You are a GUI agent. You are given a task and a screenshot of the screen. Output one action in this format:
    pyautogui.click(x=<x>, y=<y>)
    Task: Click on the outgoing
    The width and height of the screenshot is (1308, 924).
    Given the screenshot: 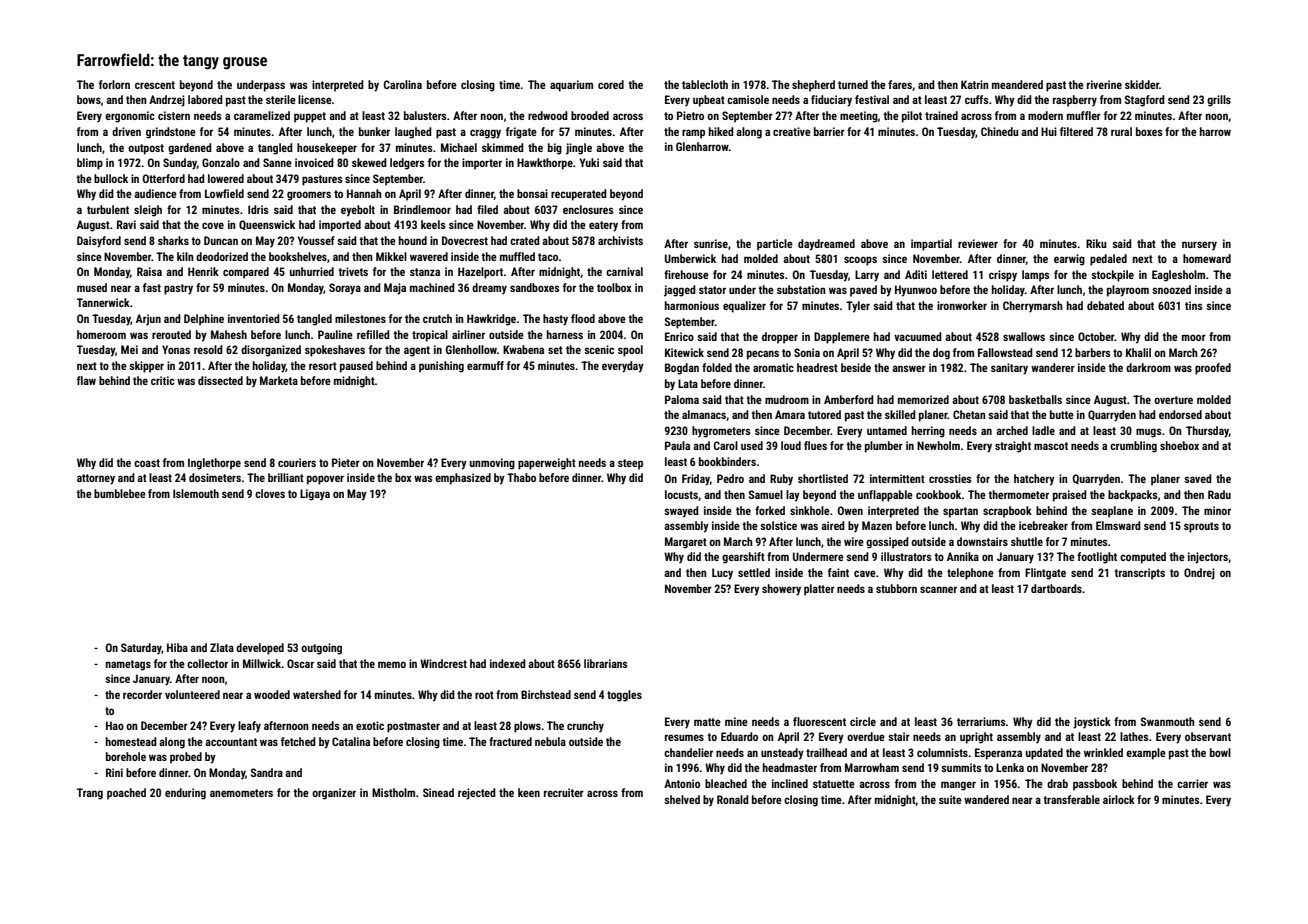 What is the action you would take?
    pyautogui.click(x=321, y=649)
